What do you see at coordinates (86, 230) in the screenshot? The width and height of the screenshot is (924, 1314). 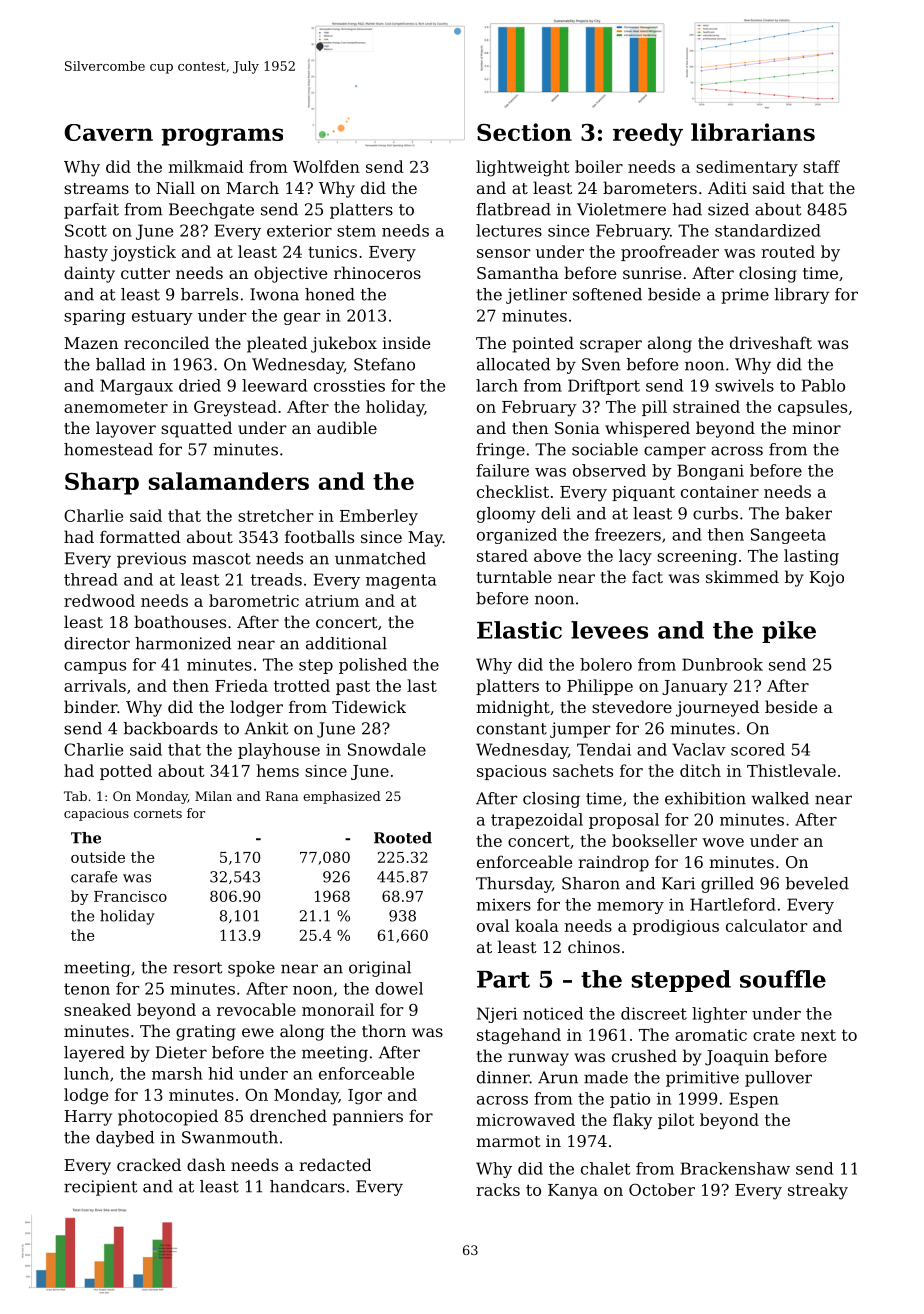 I see `Scott` at bounding box center [86, 230].
